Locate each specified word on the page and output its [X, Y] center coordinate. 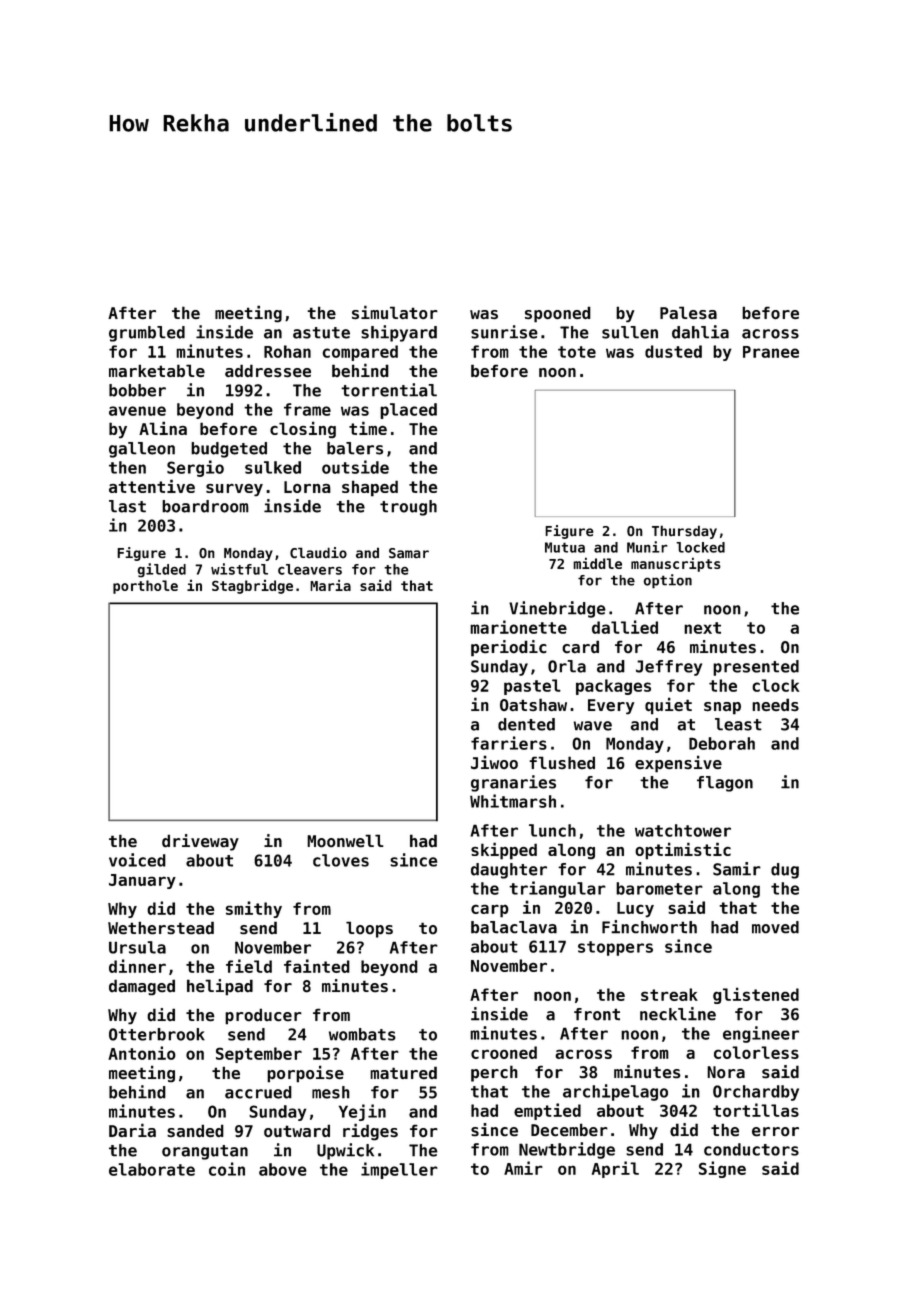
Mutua [565, 547]
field [249, 966]
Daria [132, 1130]
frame [307, 409]
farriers [509, 743]
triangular [557, 889]
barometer [659, 888]
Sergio [195, 468]
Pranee [771, 352]
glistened [756, 995]
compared [360, 353]
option [668, 581]
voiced [137, 860]
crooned [504, 1052]
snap [722, 708]
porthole [145, 587]
